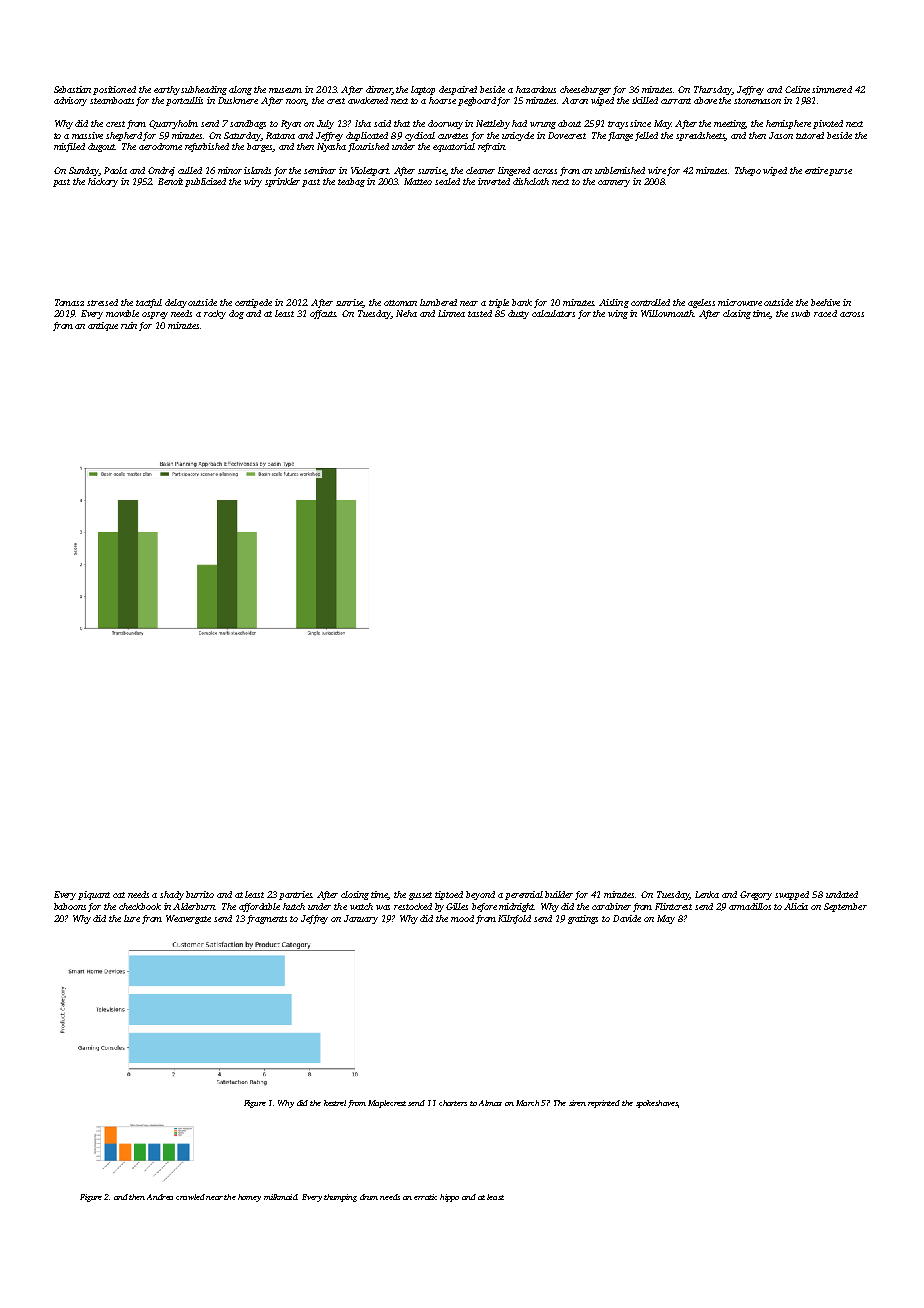 The image size is (924, 1308). What do you see at coordinates (531, 181) in the page?
I see `dishcloth` at bounding box center [531, 181].
